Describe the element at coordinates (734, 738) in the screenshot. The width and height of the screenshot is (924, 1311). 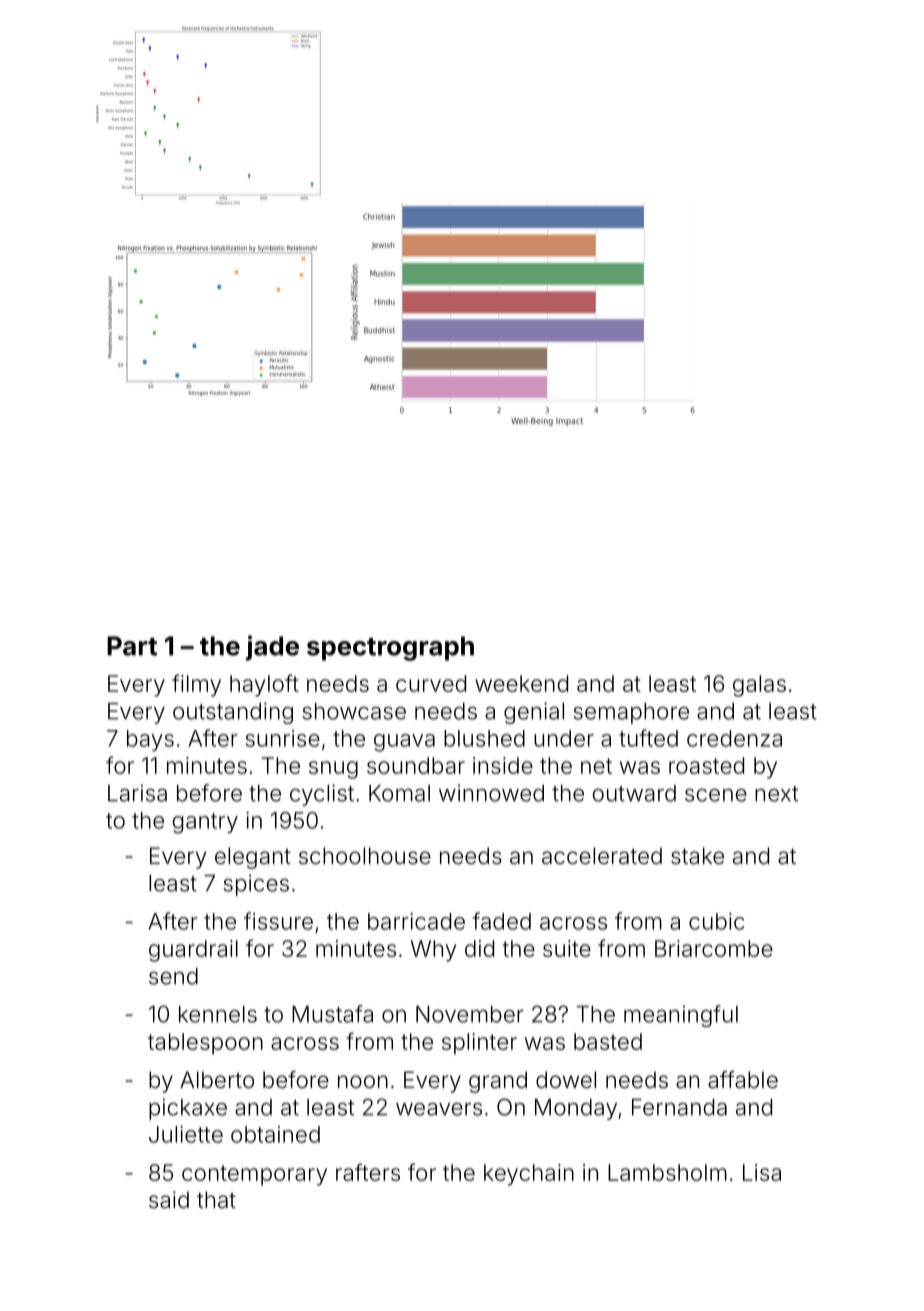
I see `credenza` at that location.
